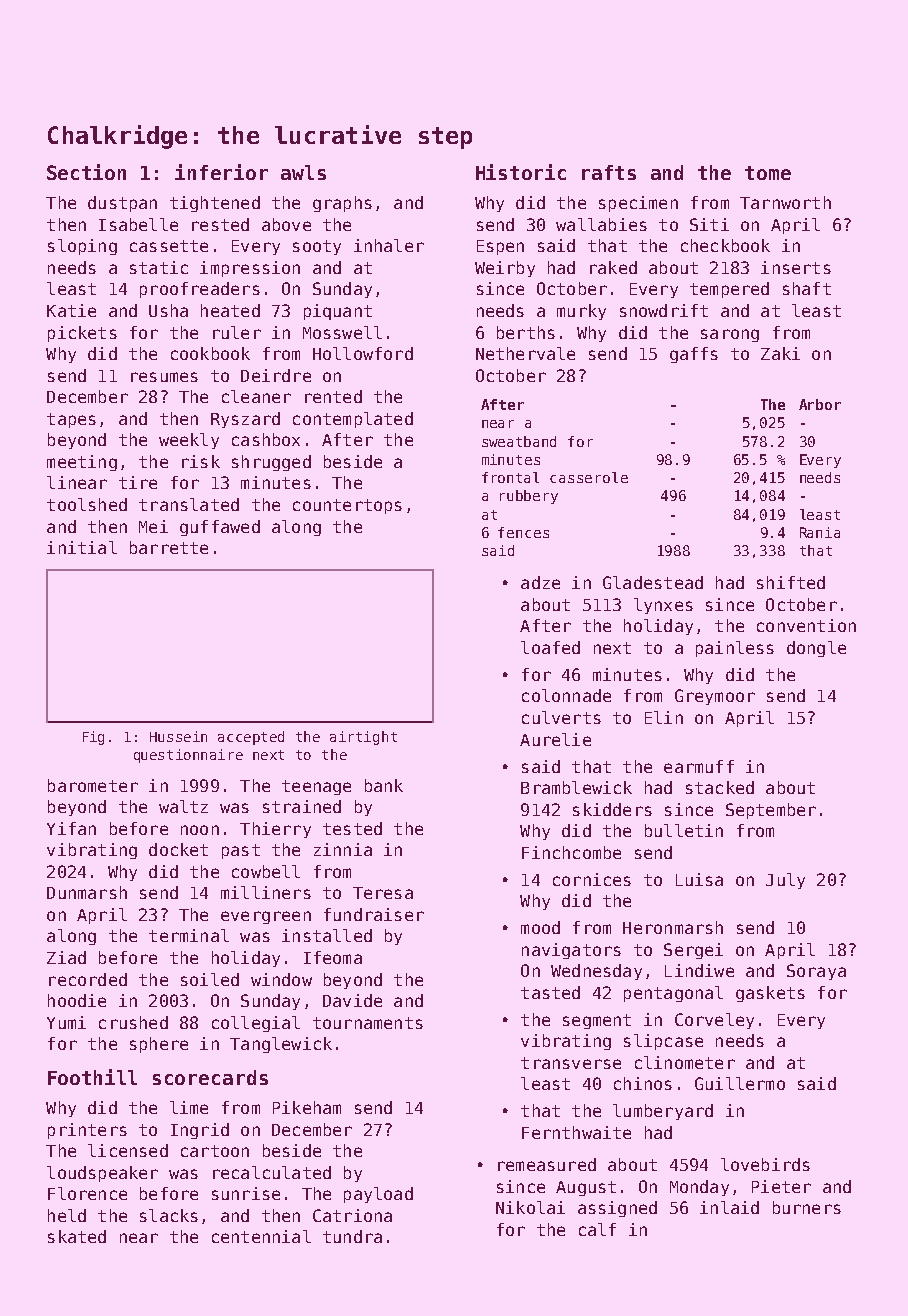  Describe the element at coordinates (521, 172) in the screenshot. I see `Historic` at that location.
